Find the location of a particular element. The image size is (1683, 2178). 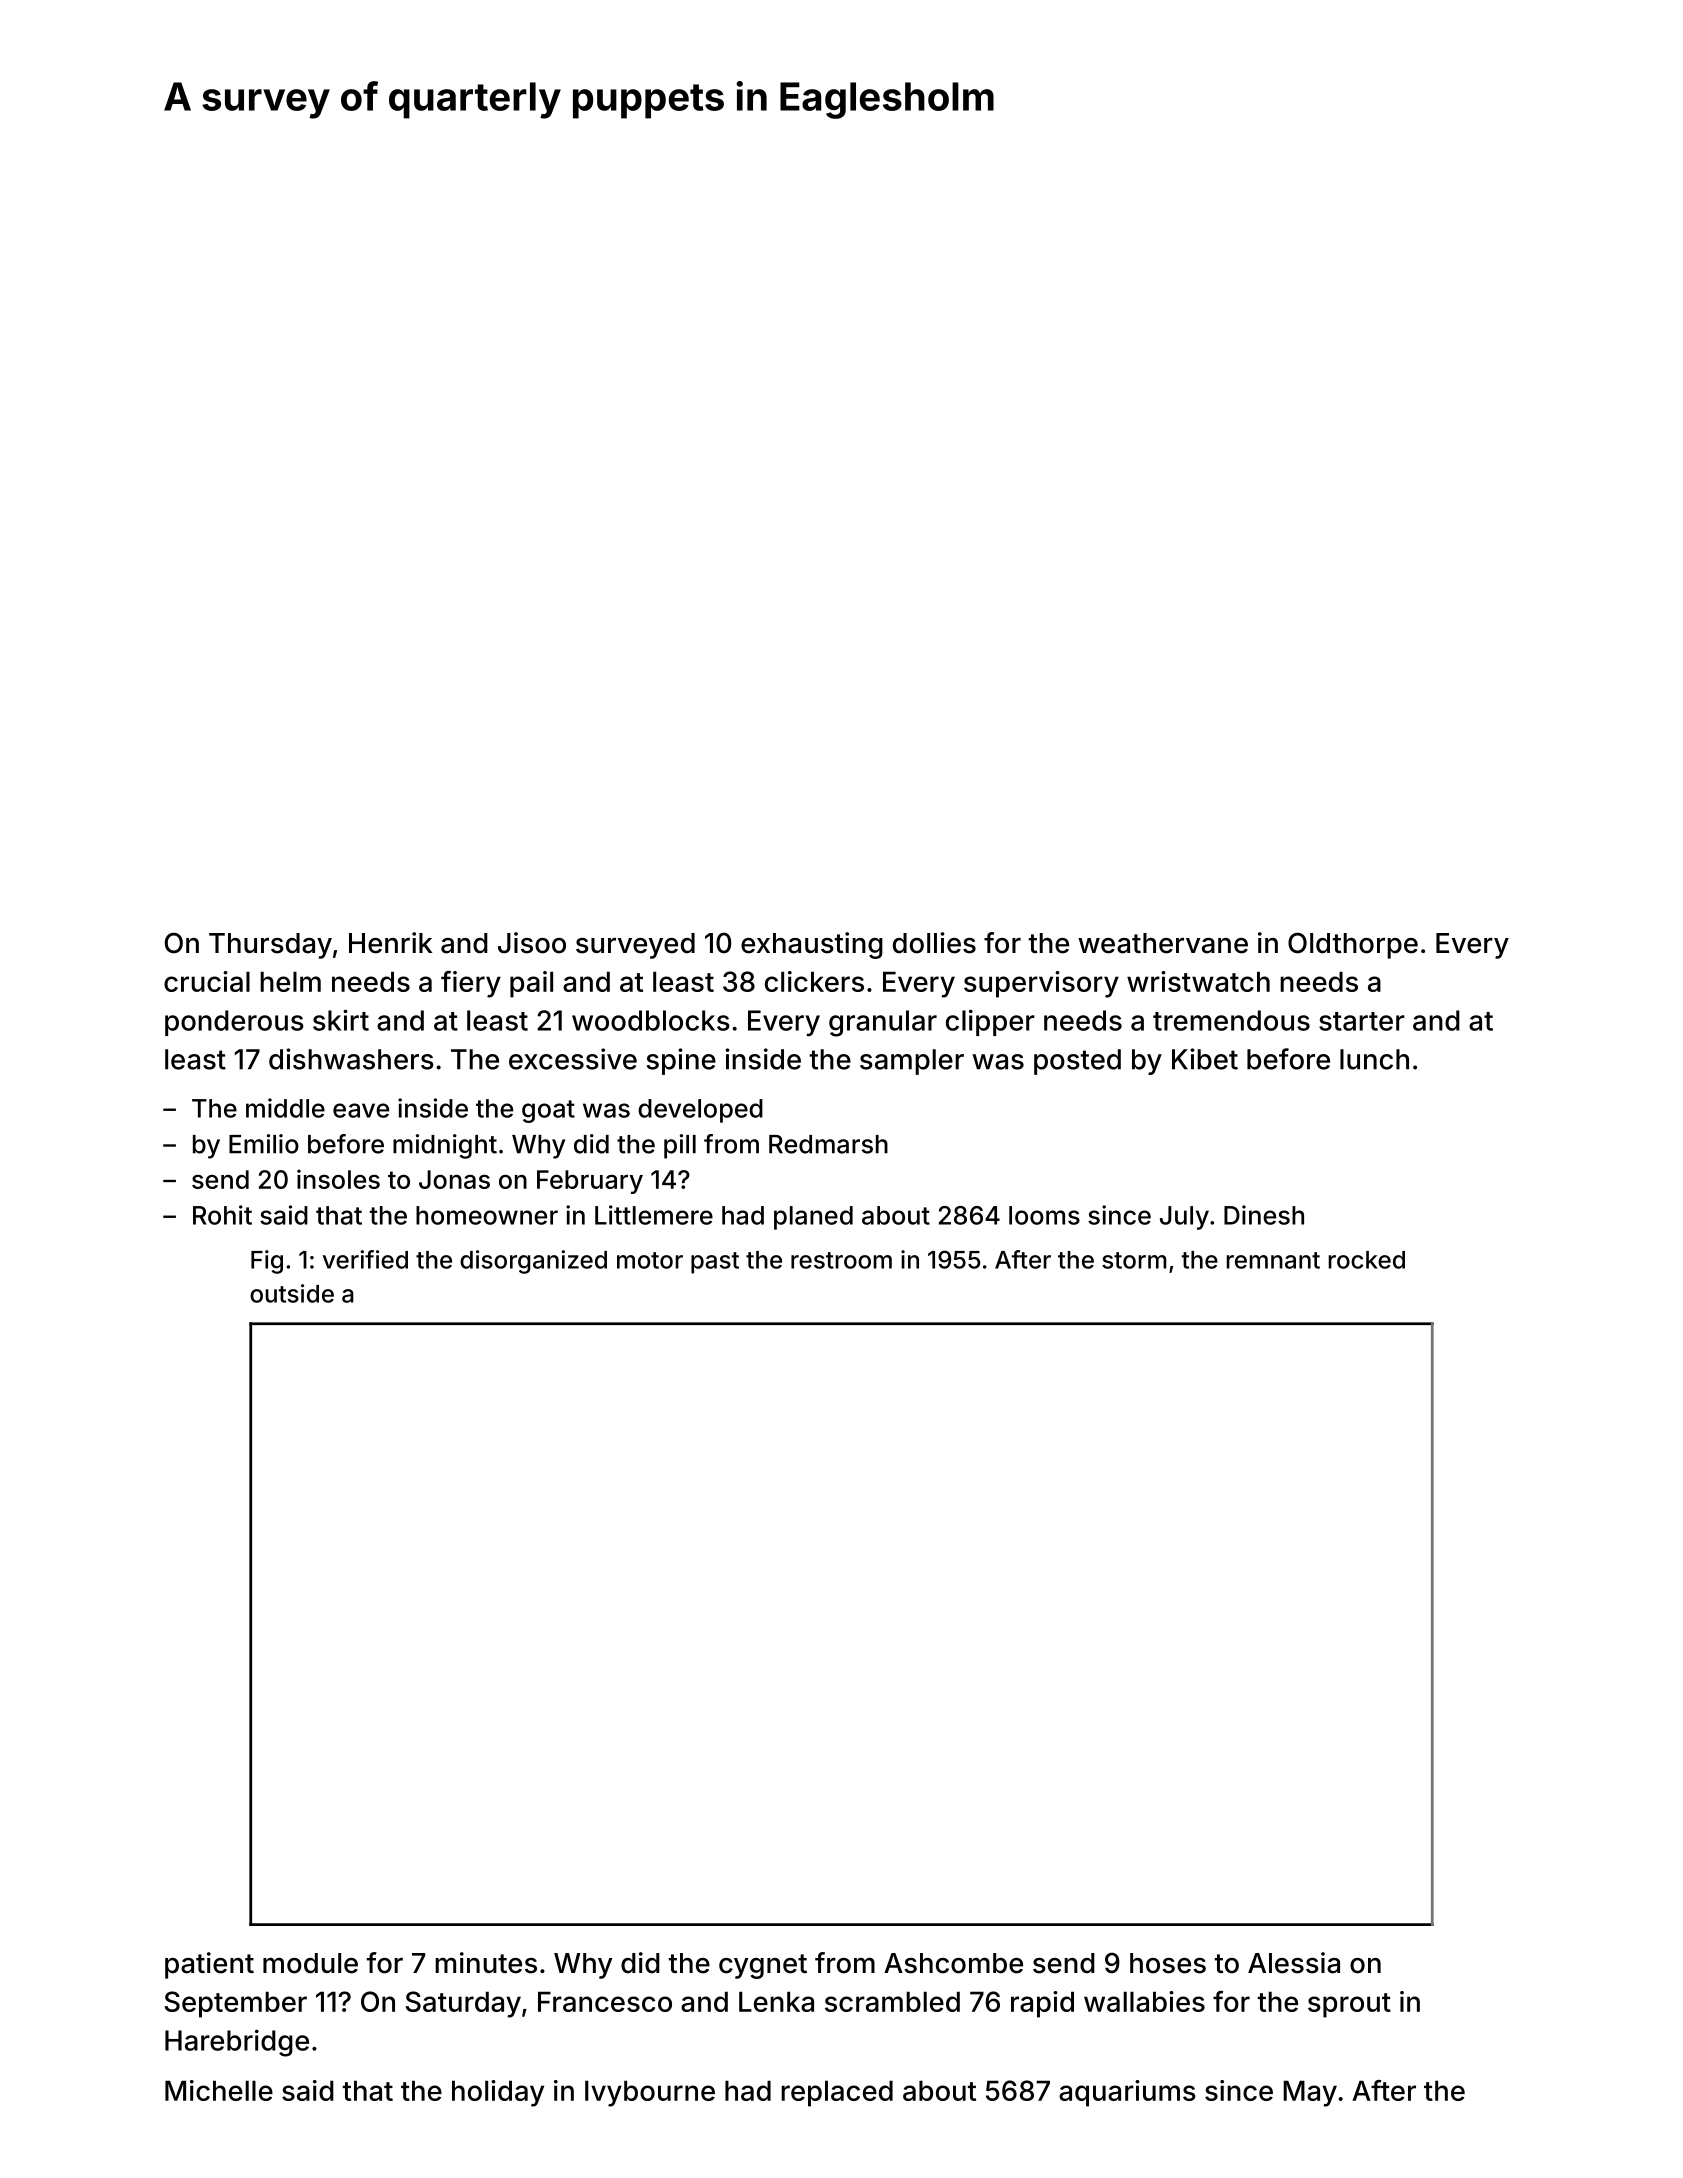

outside is located at coordinates (292, 1293).
